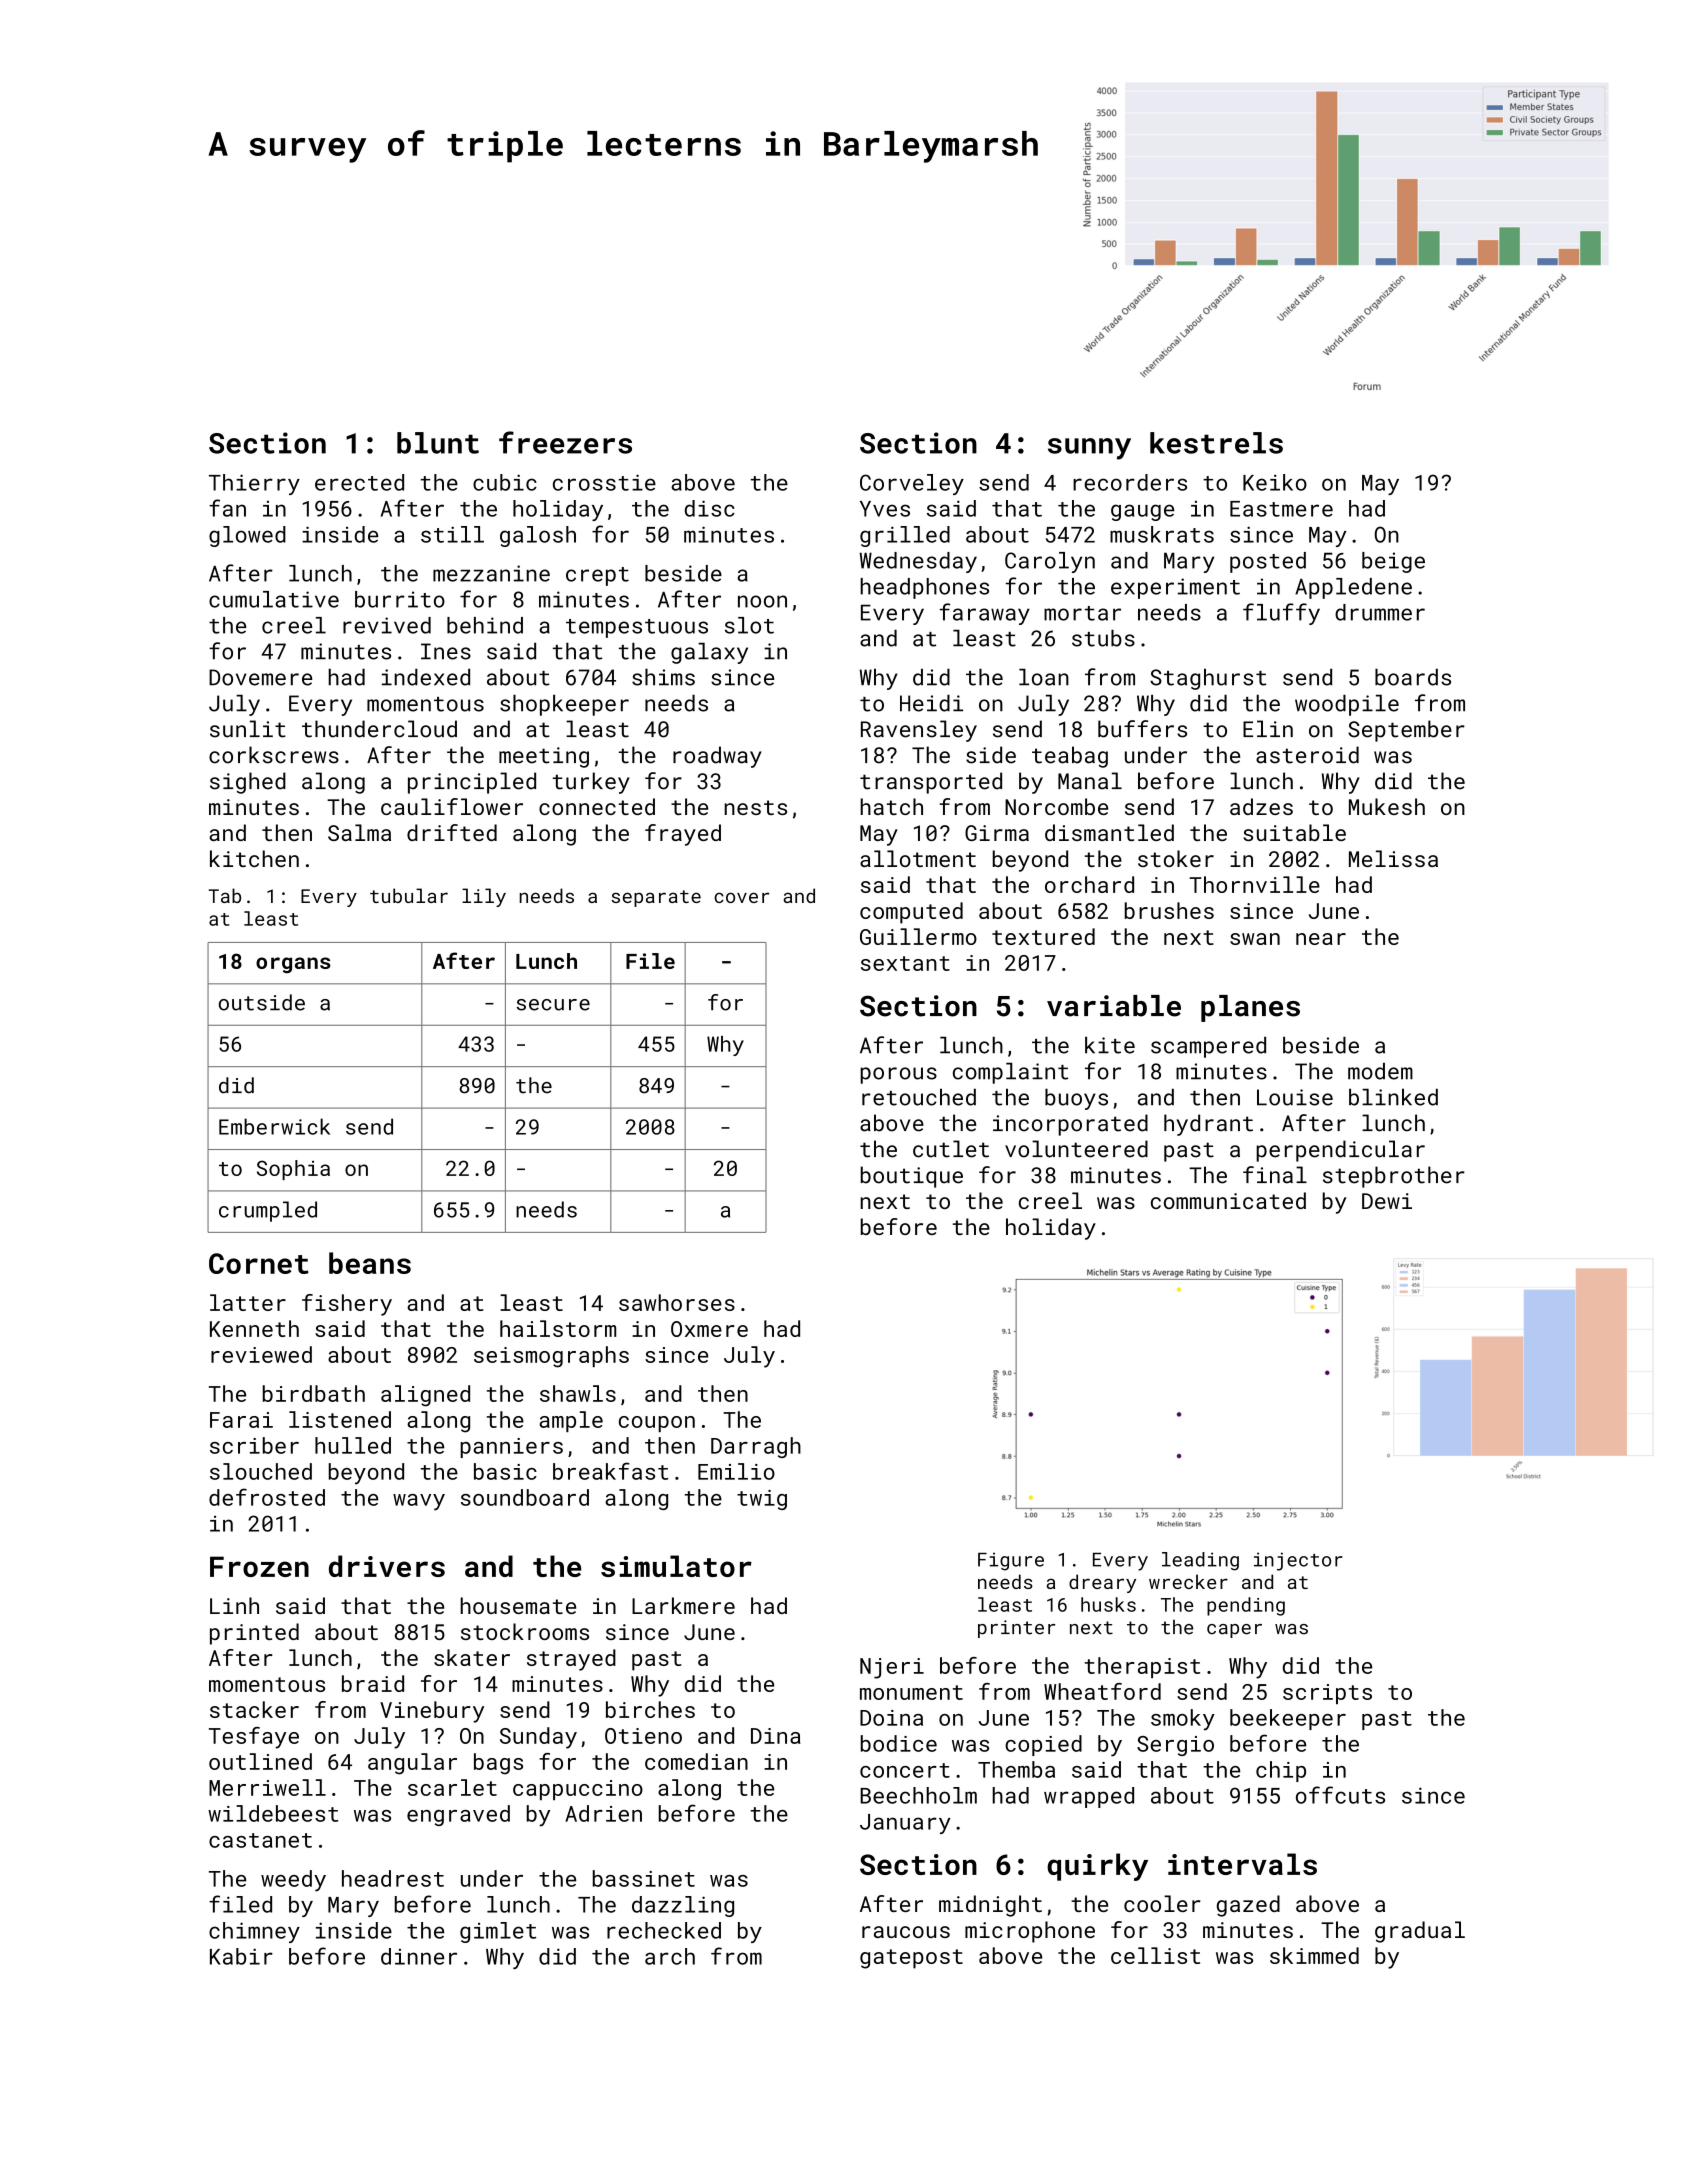 This screenshot has height=2178, width=1683. Describe the element at coordinates (1089, 449) in the screenshot. I see `sunny` at that location.
